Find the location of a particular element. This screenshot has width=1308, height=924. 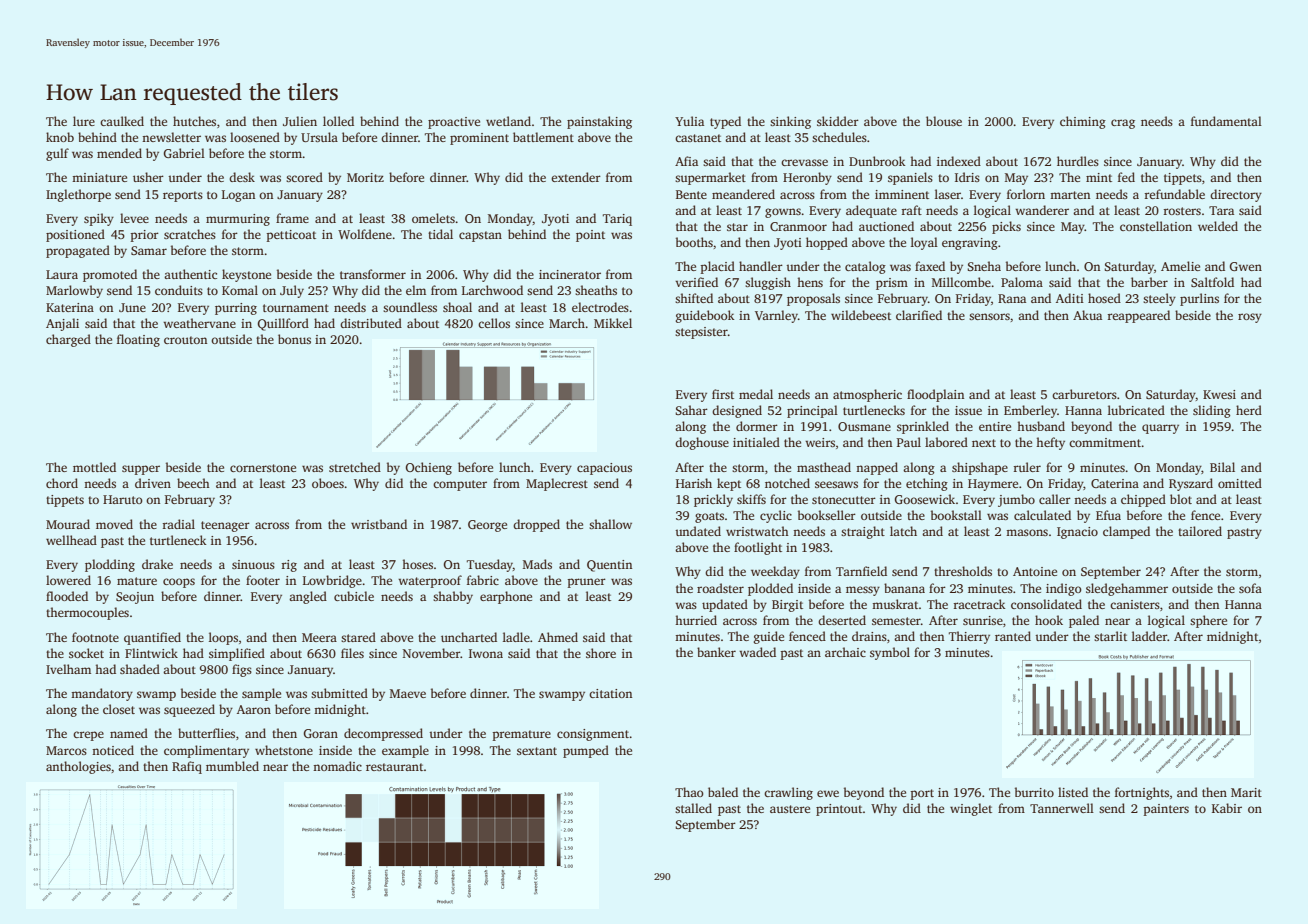

hook is located at coordinates (1049, 620).
